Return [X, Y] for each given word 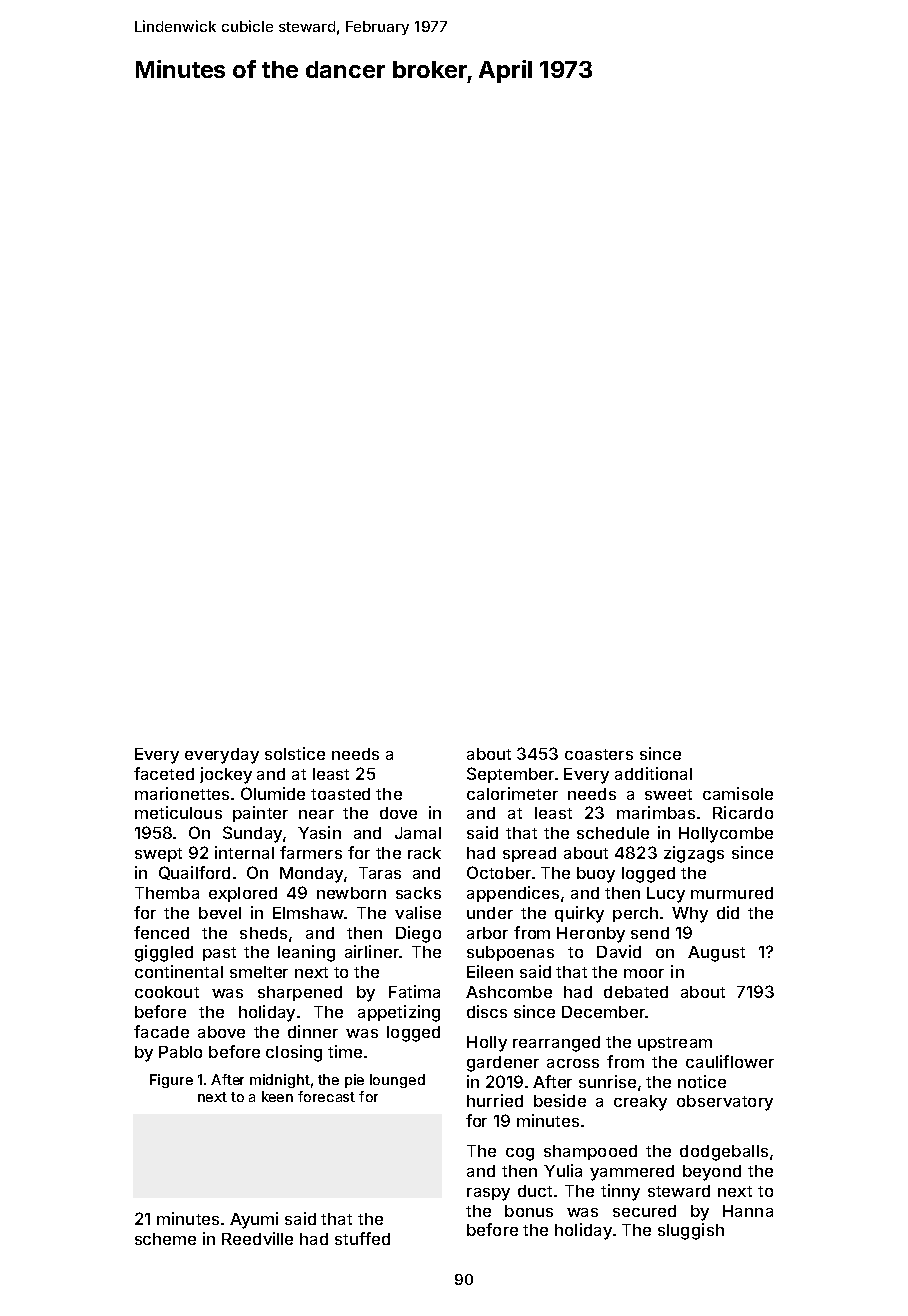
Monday [311, 875]
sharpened [300, 993]
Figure [171, 1081]
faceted [164, 773]
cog [520, 1154]
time [345, 1051]
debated [636, 992]
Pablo [180, 1052]
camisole [738, 793]
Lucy [666, 895]
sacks [418, 893]
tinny [620, 1192]
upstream [675, 1044]
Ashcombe [509, 992]
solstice [295, 753]
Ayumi [254, 1220]
